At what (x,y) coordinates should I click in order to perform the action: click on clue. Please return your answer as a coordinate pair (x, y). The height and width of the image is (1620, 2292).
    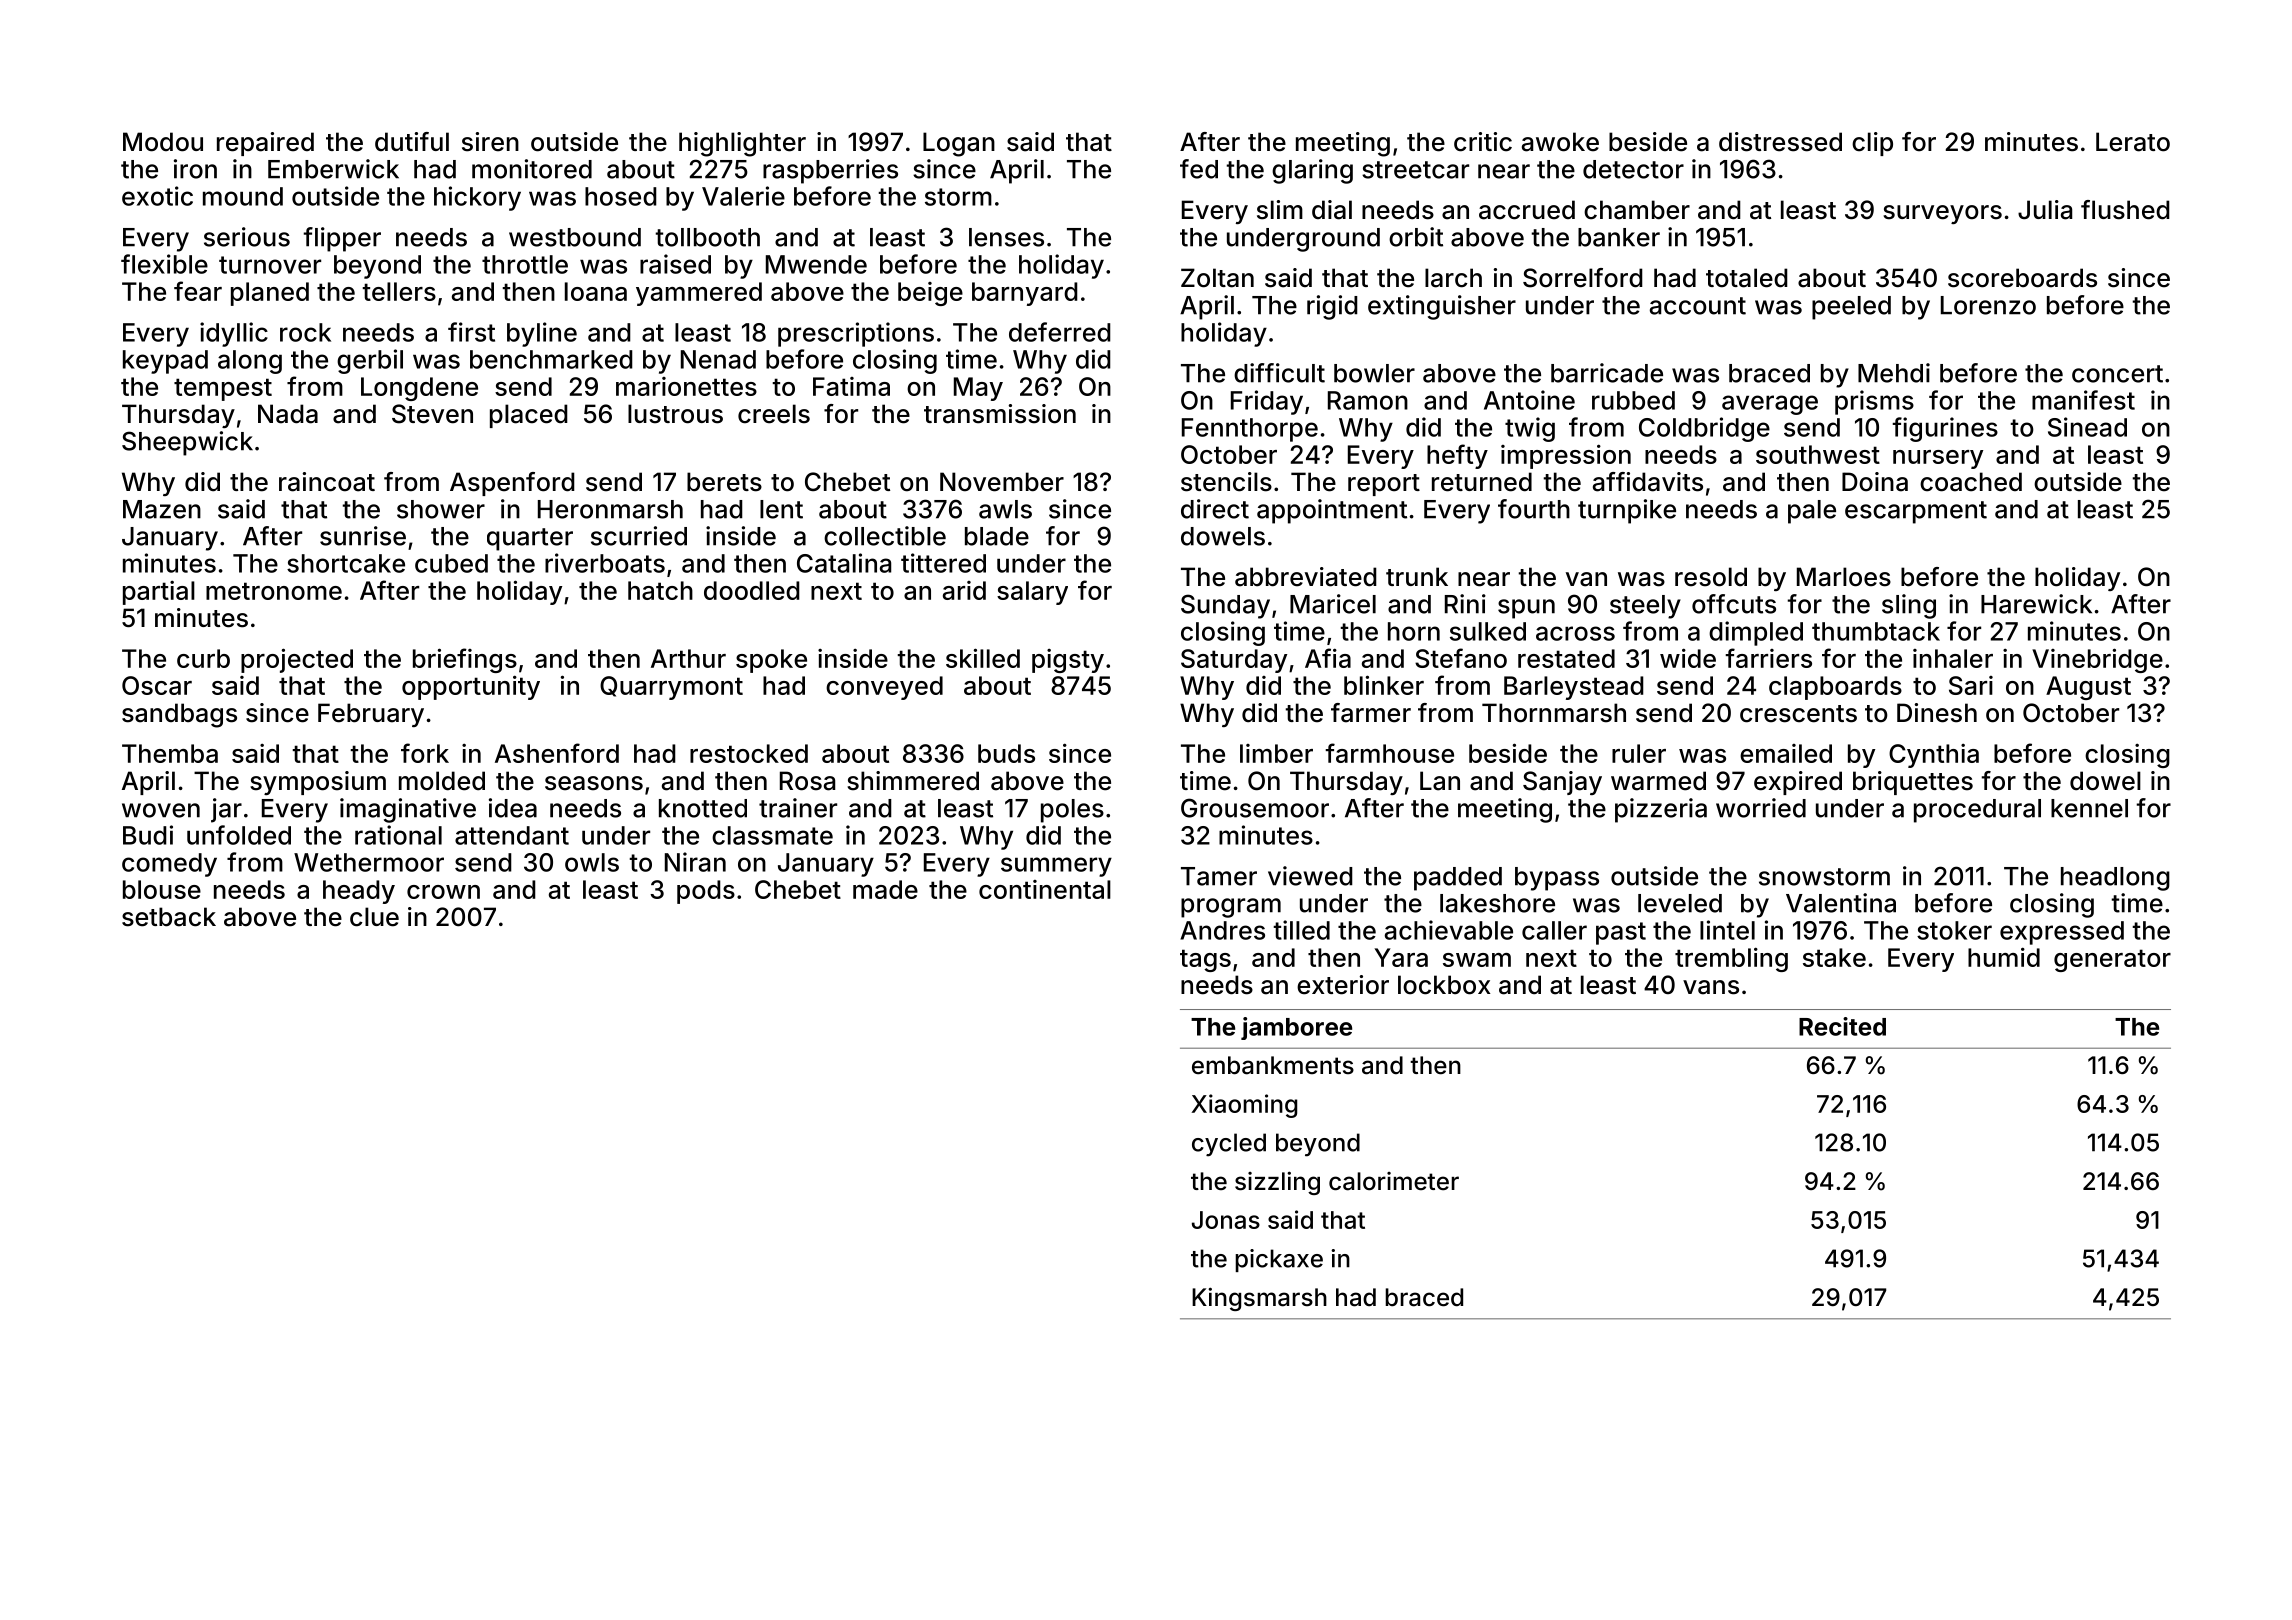
    Looking at the image, I should click on (374, 917).
